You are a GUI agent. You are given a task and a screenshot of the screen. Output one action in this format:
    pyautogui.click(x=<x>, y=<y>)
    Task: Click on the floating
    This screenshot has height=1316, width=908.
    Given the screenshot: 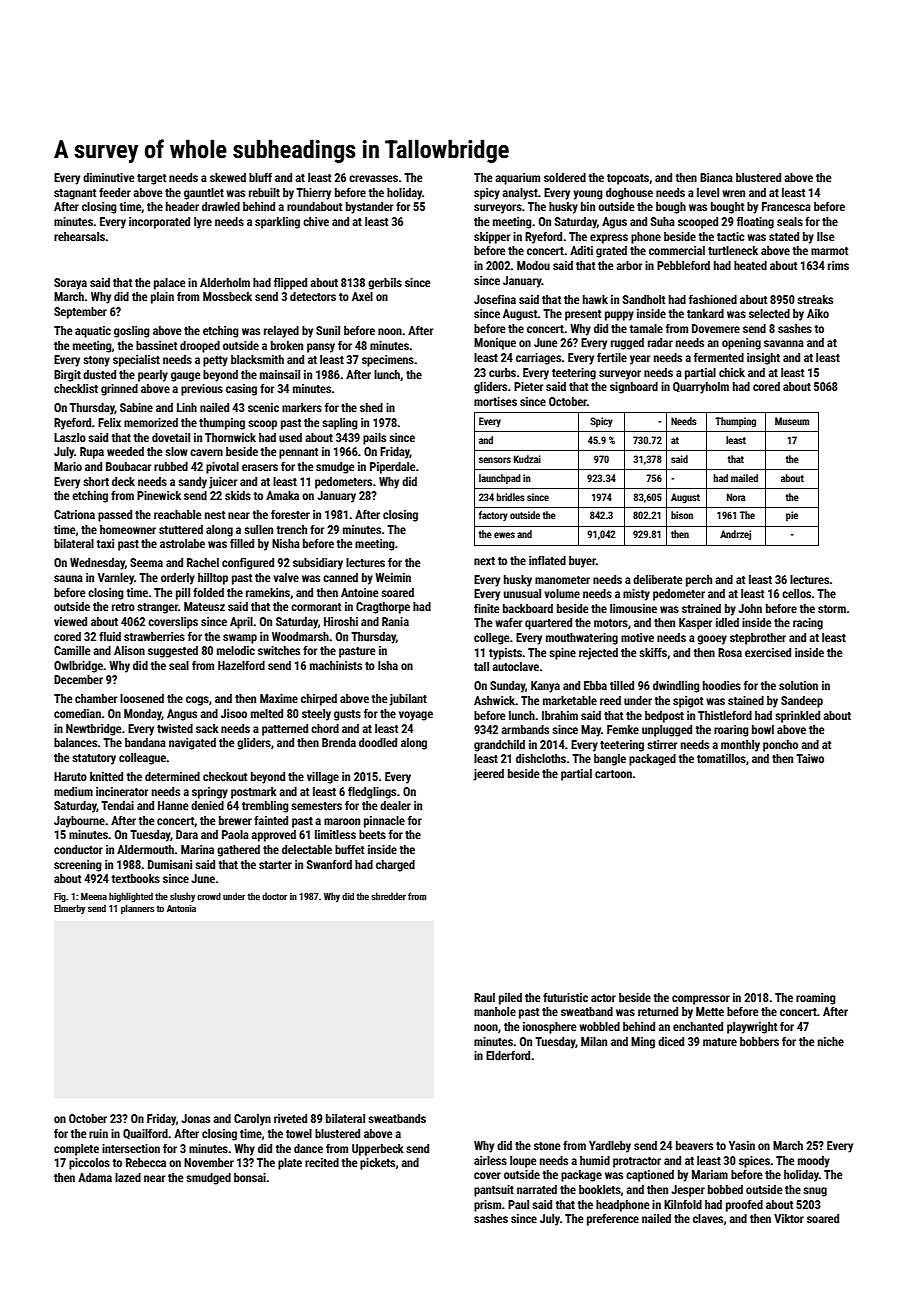 What is the action you would take?
    pyautogui.click(x=755, y=222)
